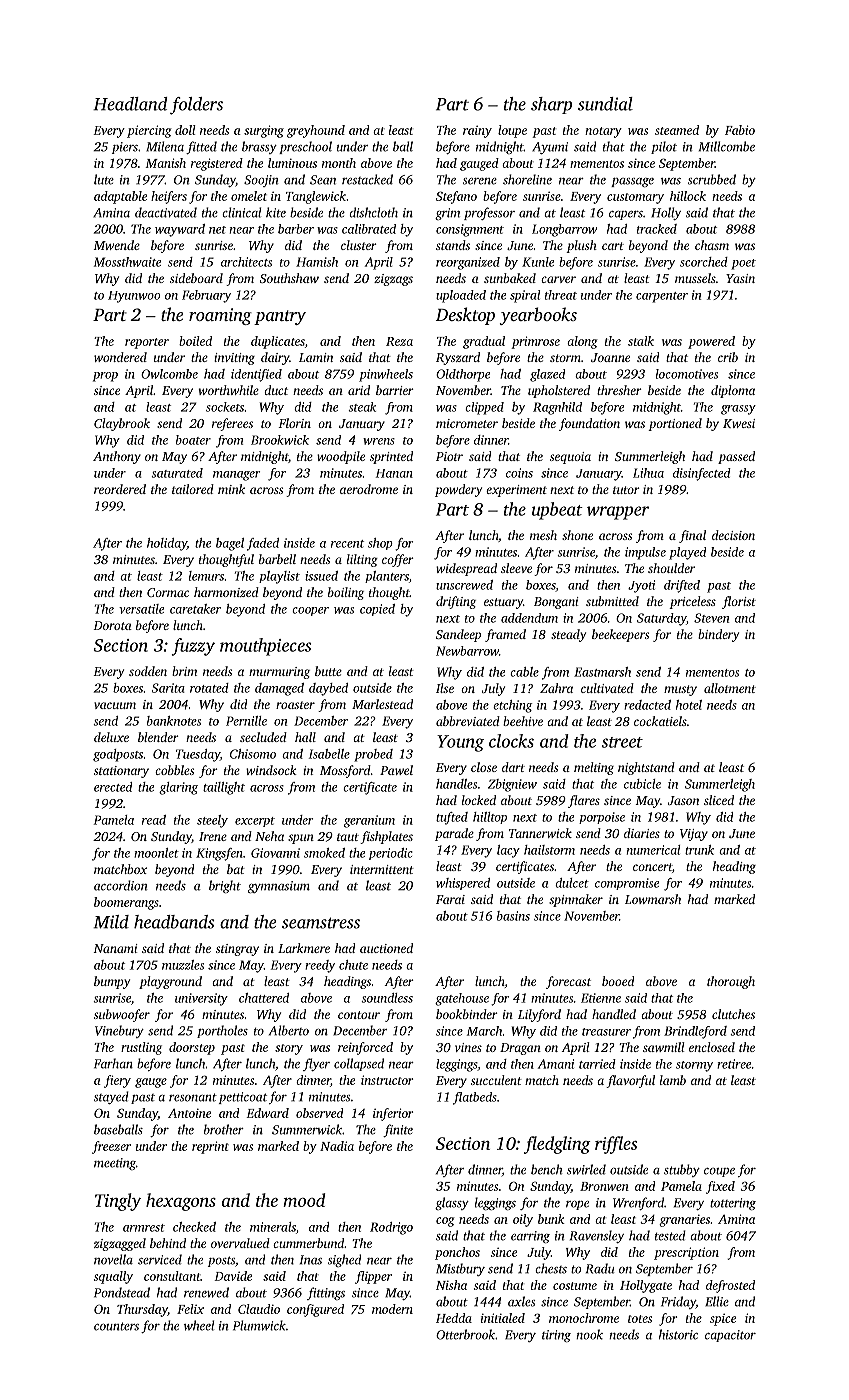  What do you see at coordinates (605, 104) in the screenshot?
I see `sundial` at bounding box center [605, 104].
